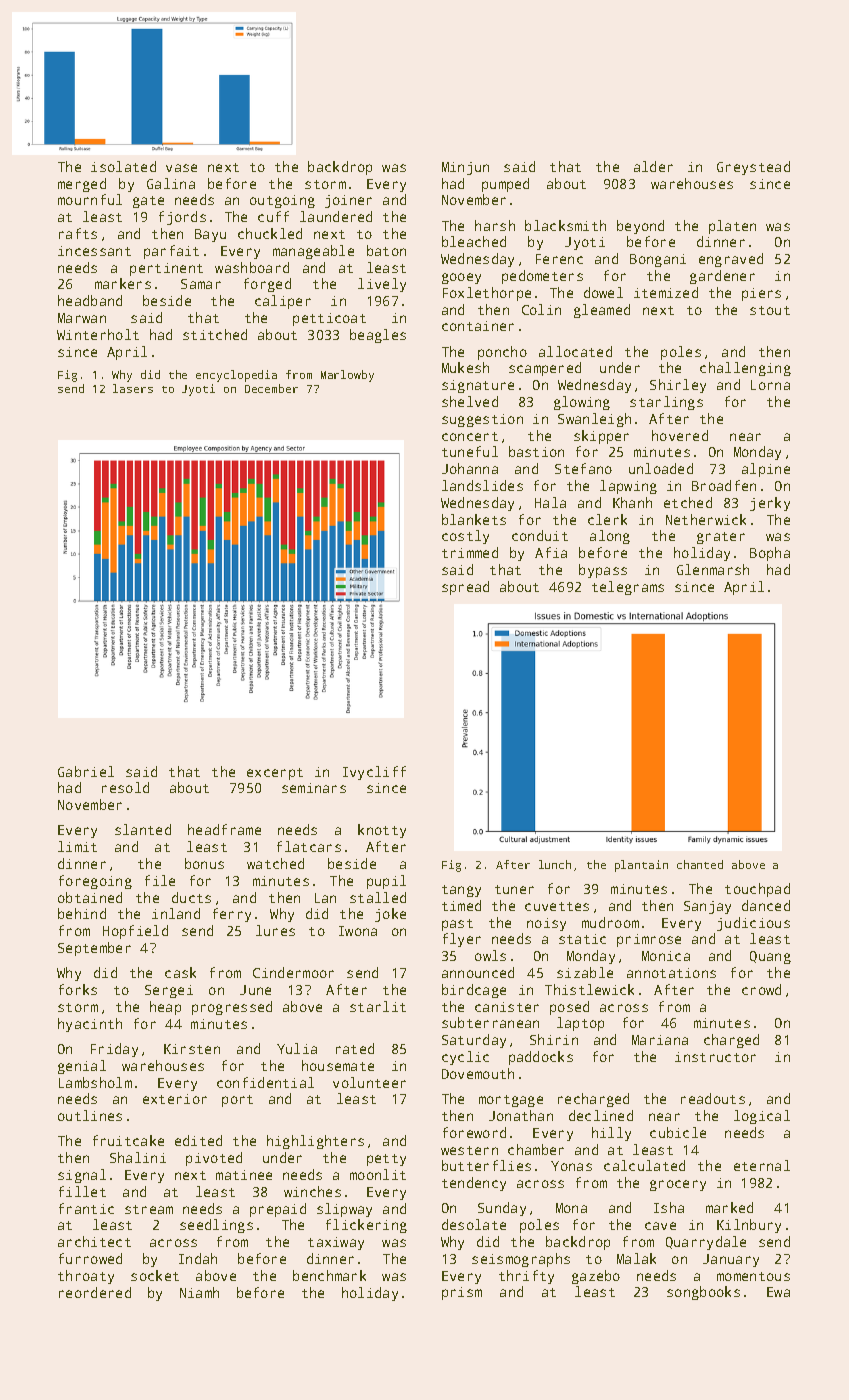  I want to click on lasers, so click(133, 388).
